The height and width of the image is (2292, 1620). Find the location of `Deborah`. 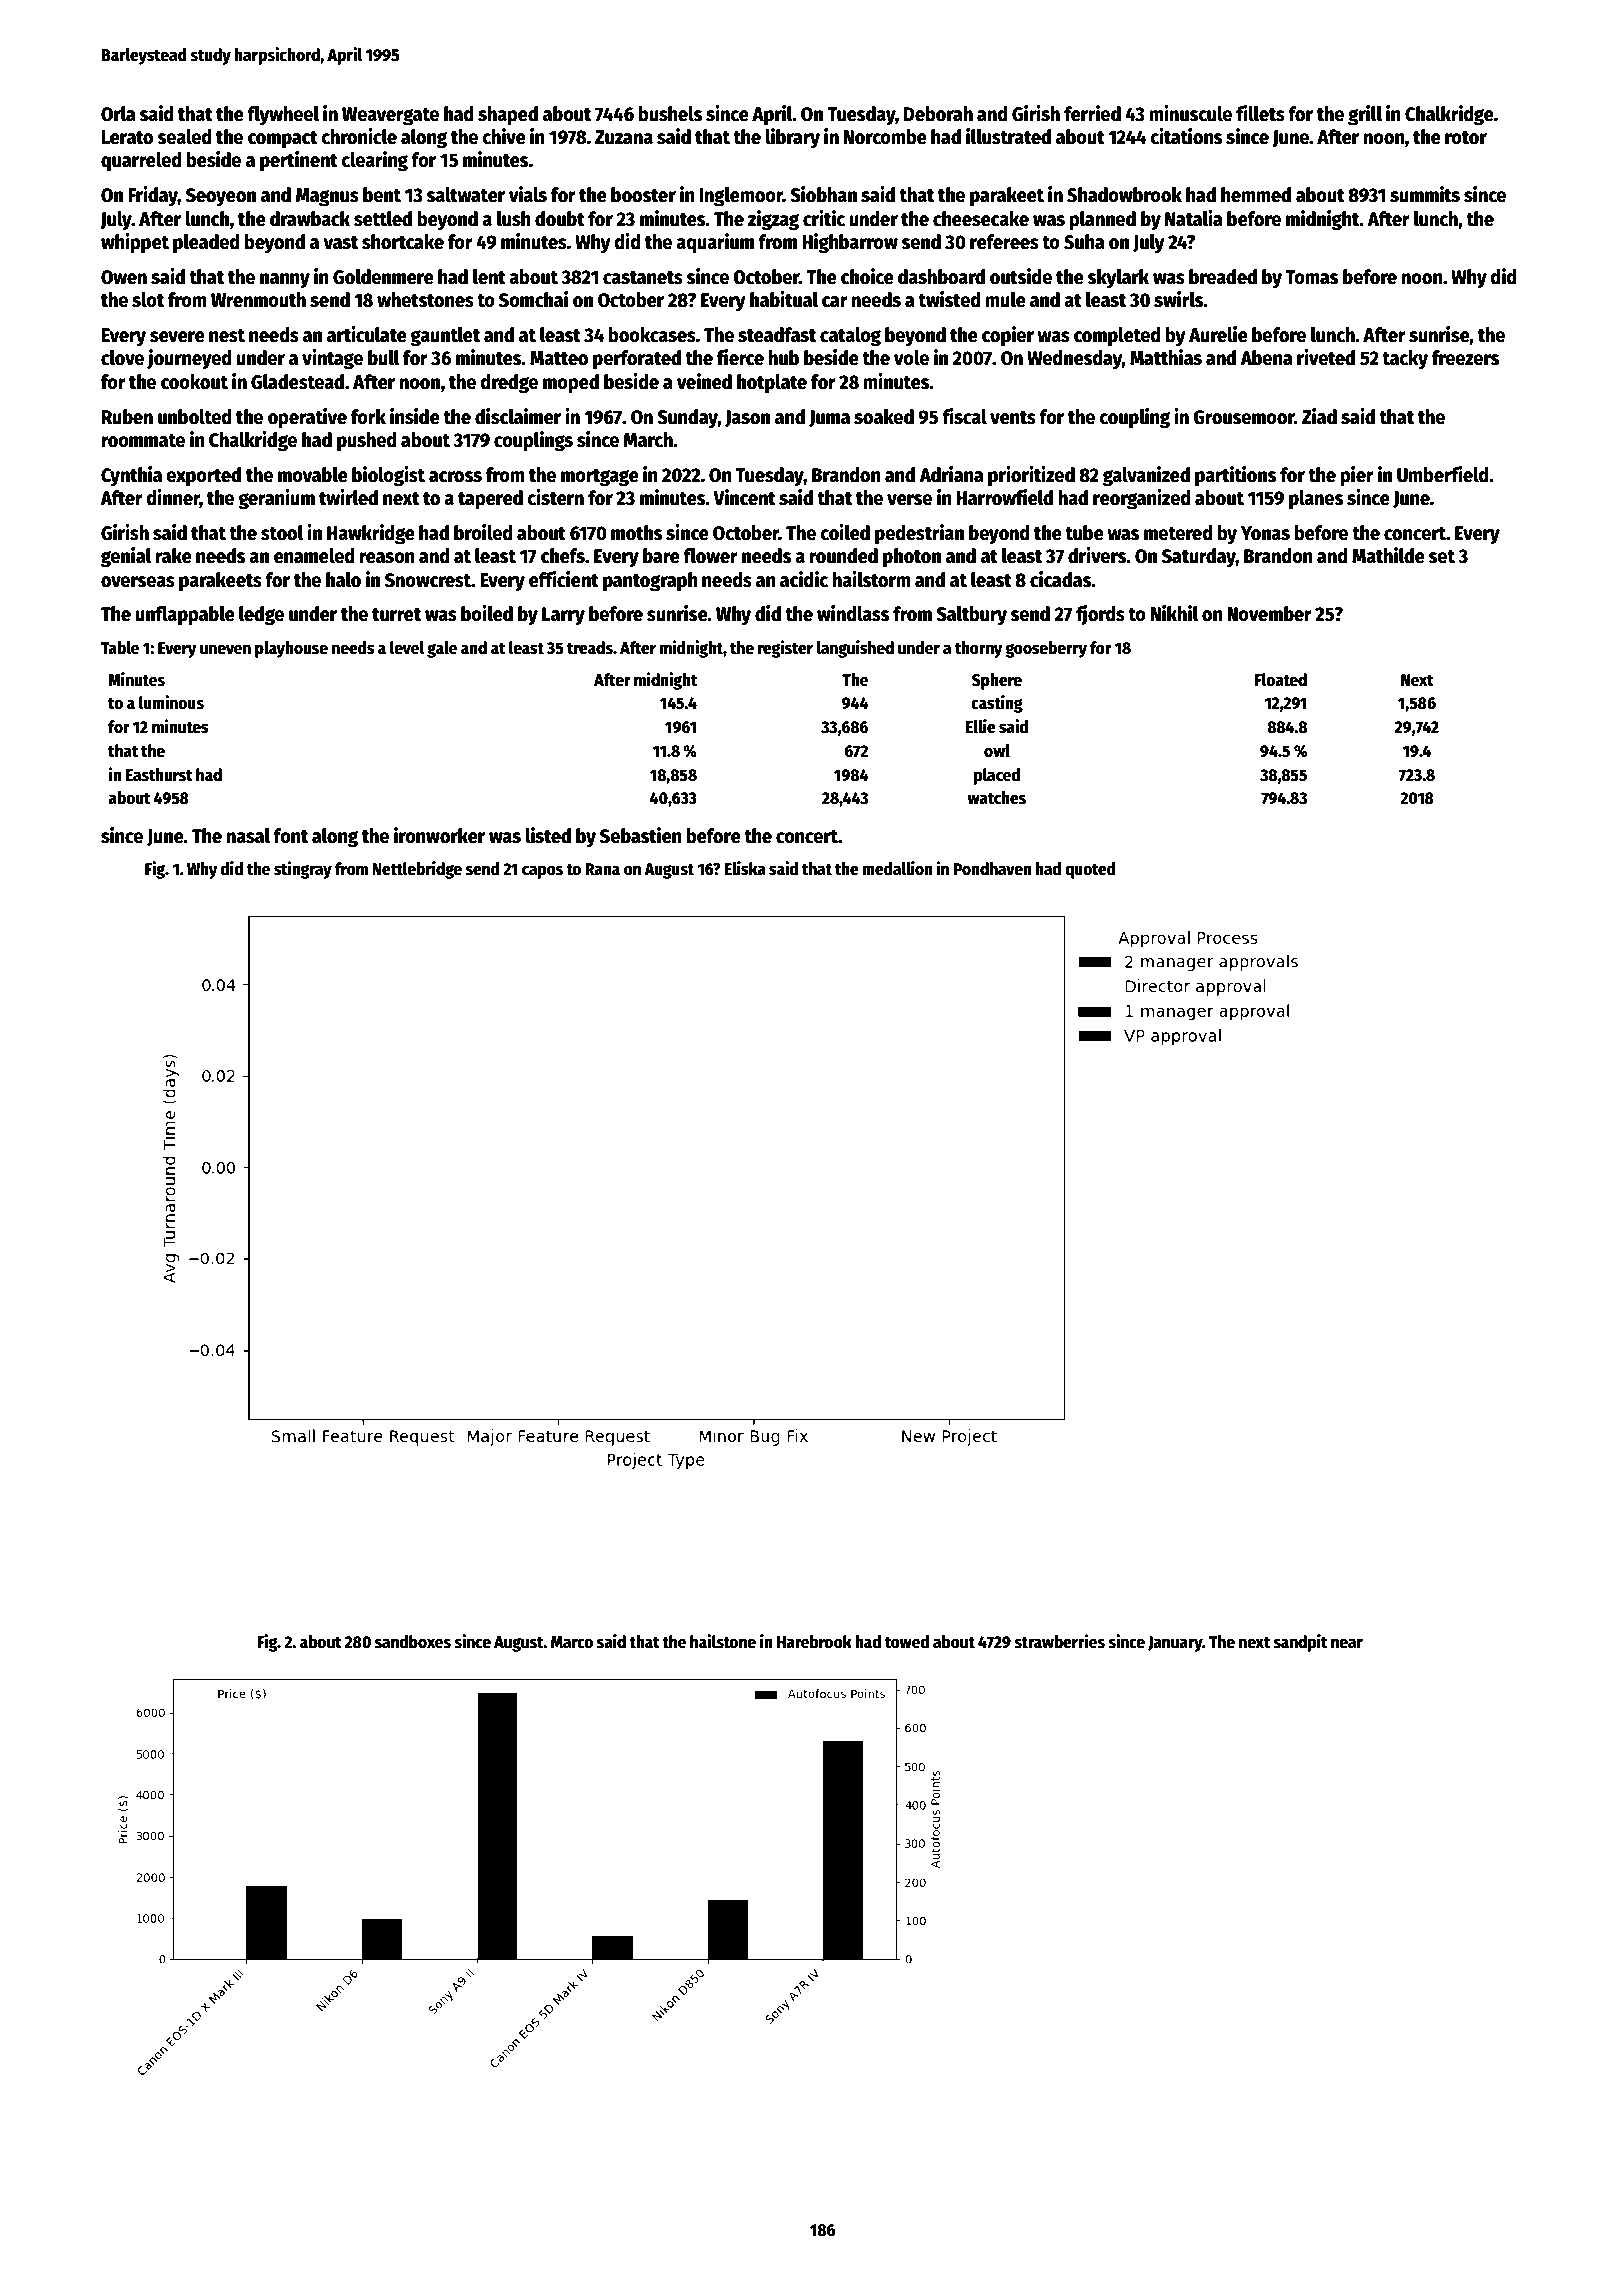

Deborah is located at coordinates (938, 114).
